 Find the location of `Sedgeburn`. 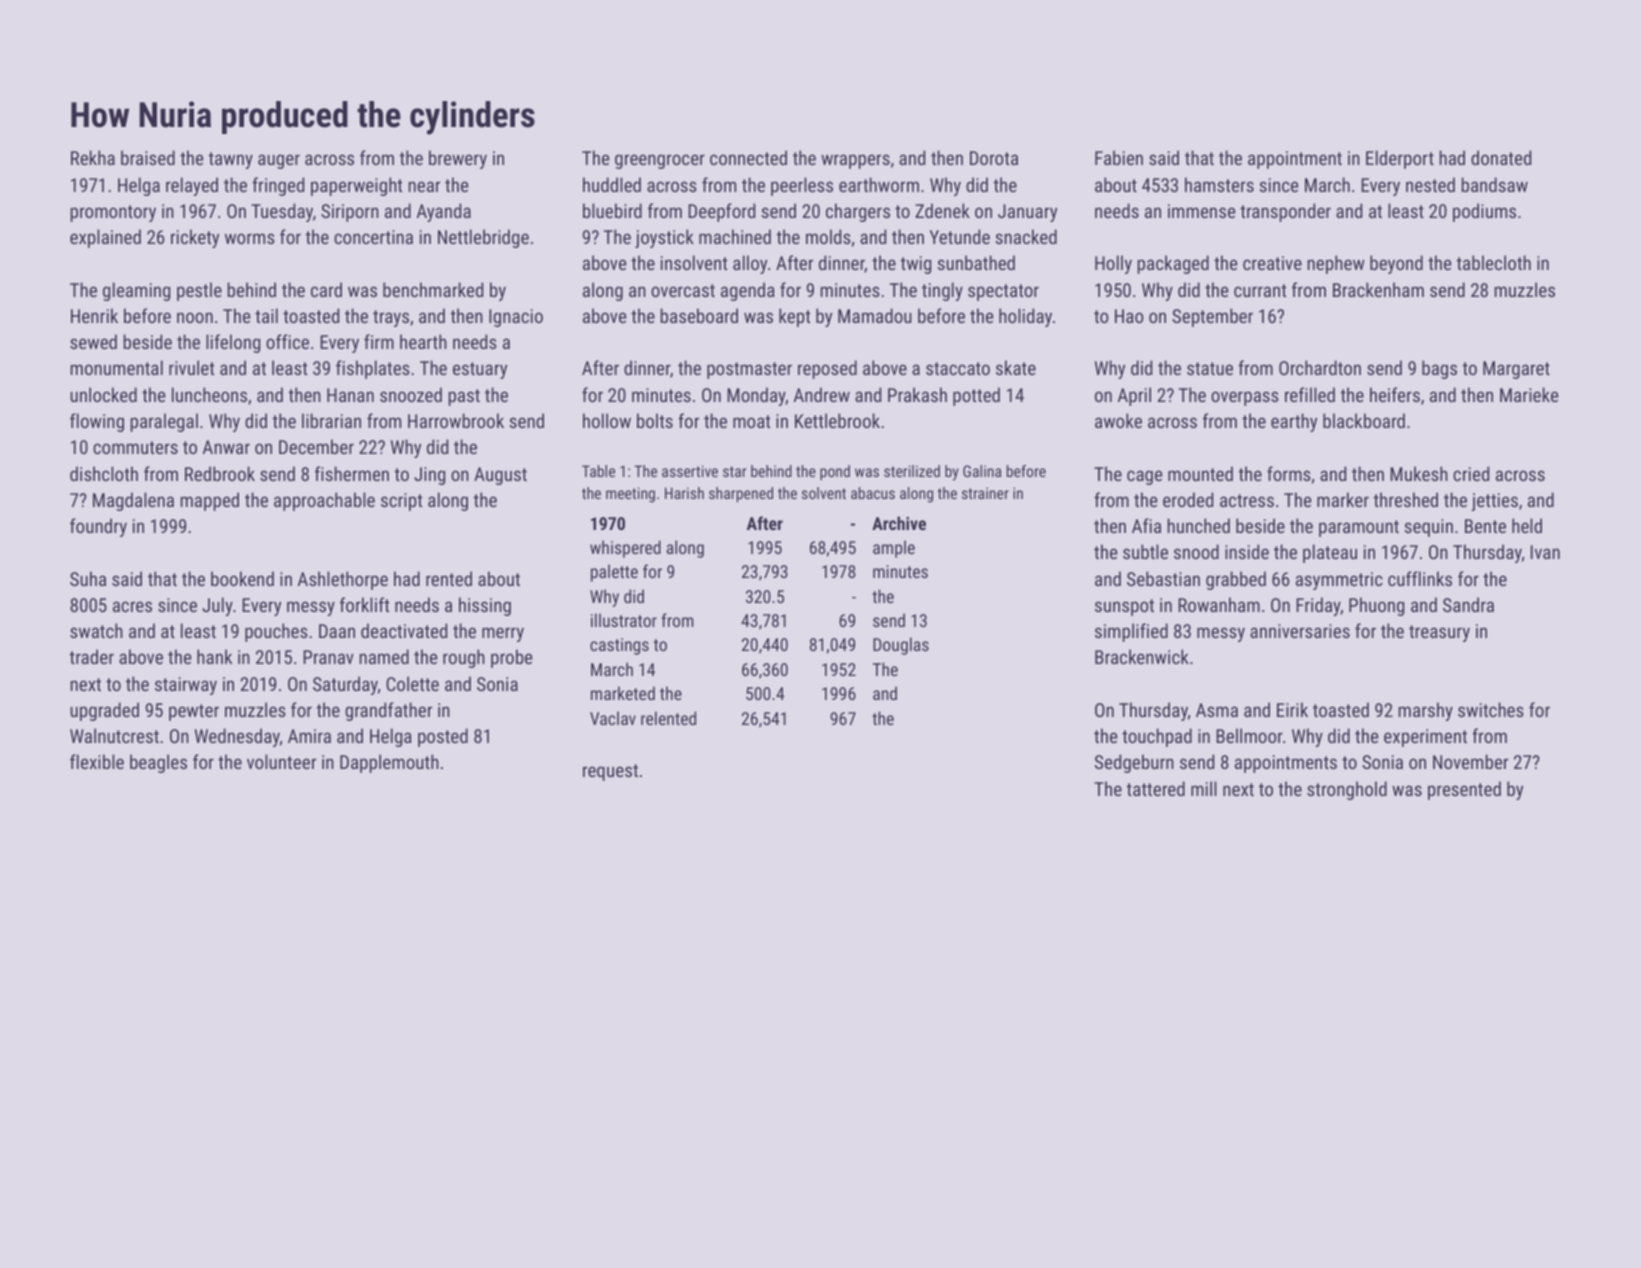

Sedgeburn is located at coordinates (1134, 763).
